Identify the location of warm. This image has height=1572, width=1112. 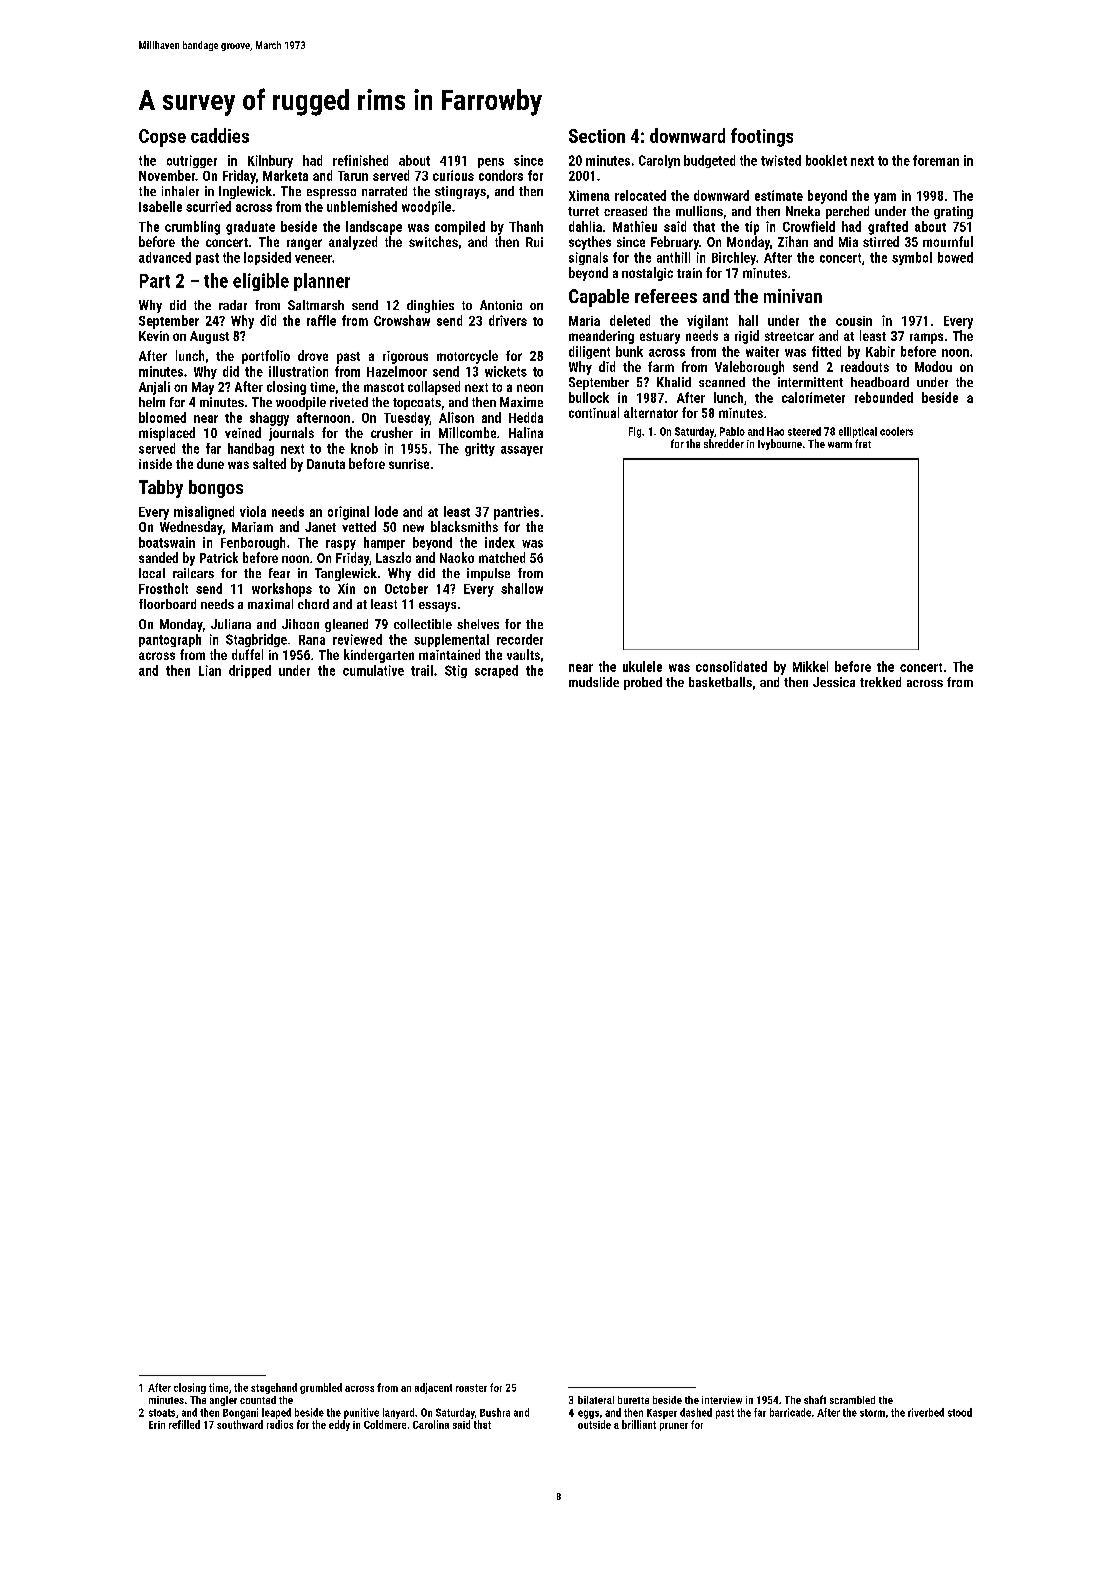
(840, 445).
